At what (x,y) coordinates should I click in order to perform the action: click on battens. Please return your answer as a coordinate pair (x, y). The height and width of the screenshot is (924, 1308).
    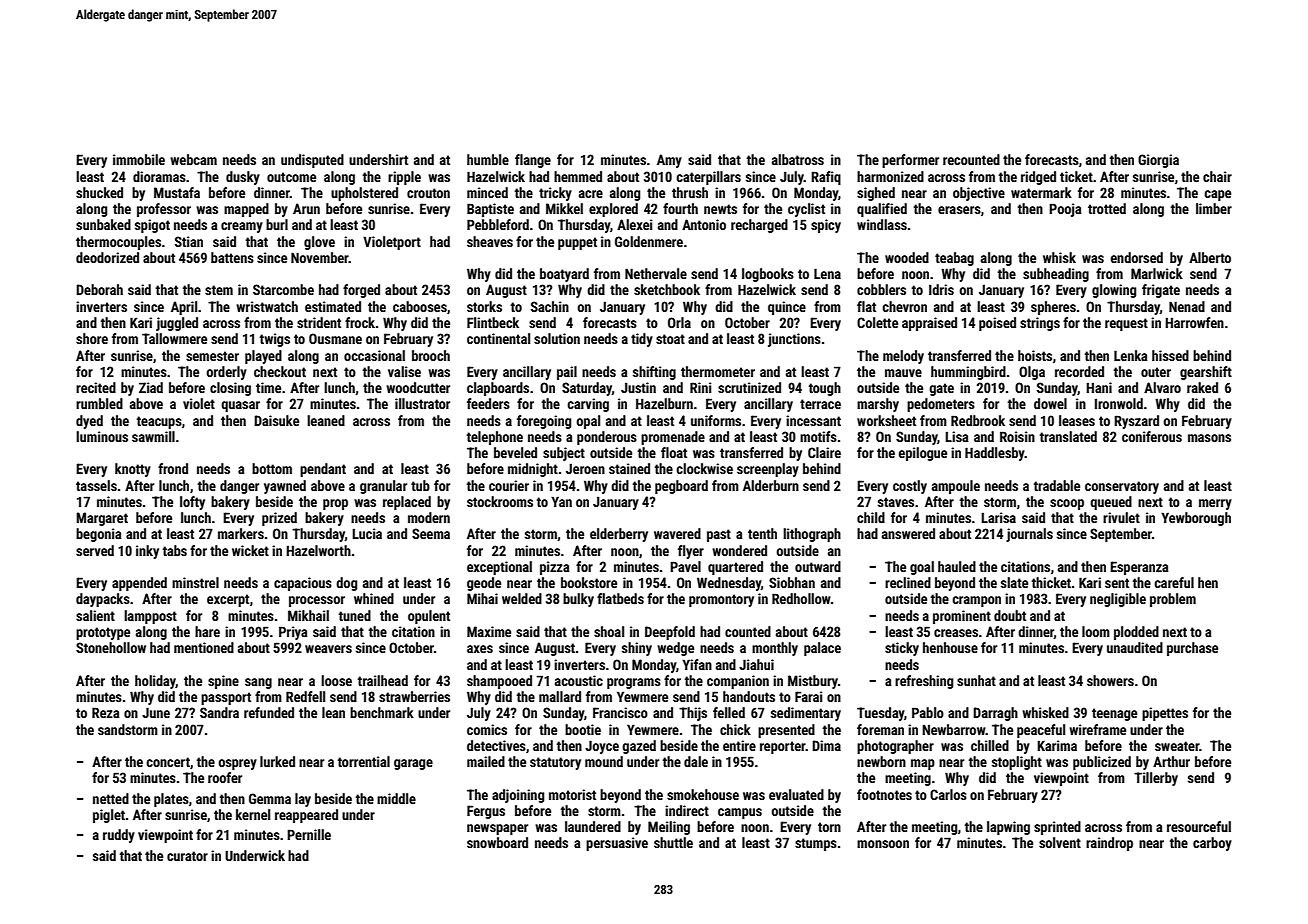
    Looking at the image, I should click on (232, 257).
